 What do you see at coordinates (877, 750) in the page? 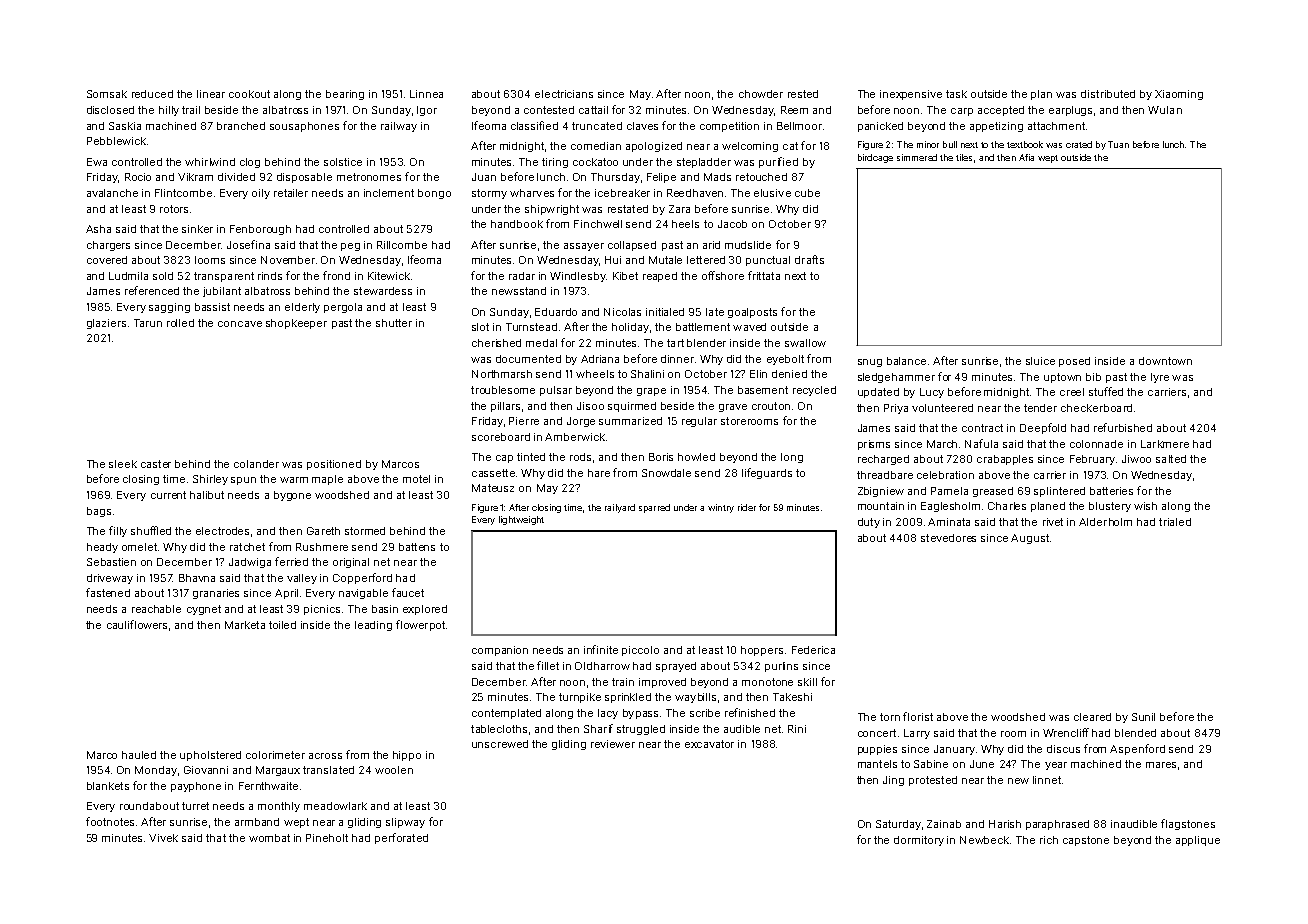
I see `puppies` at bounding box center [877, 750].
